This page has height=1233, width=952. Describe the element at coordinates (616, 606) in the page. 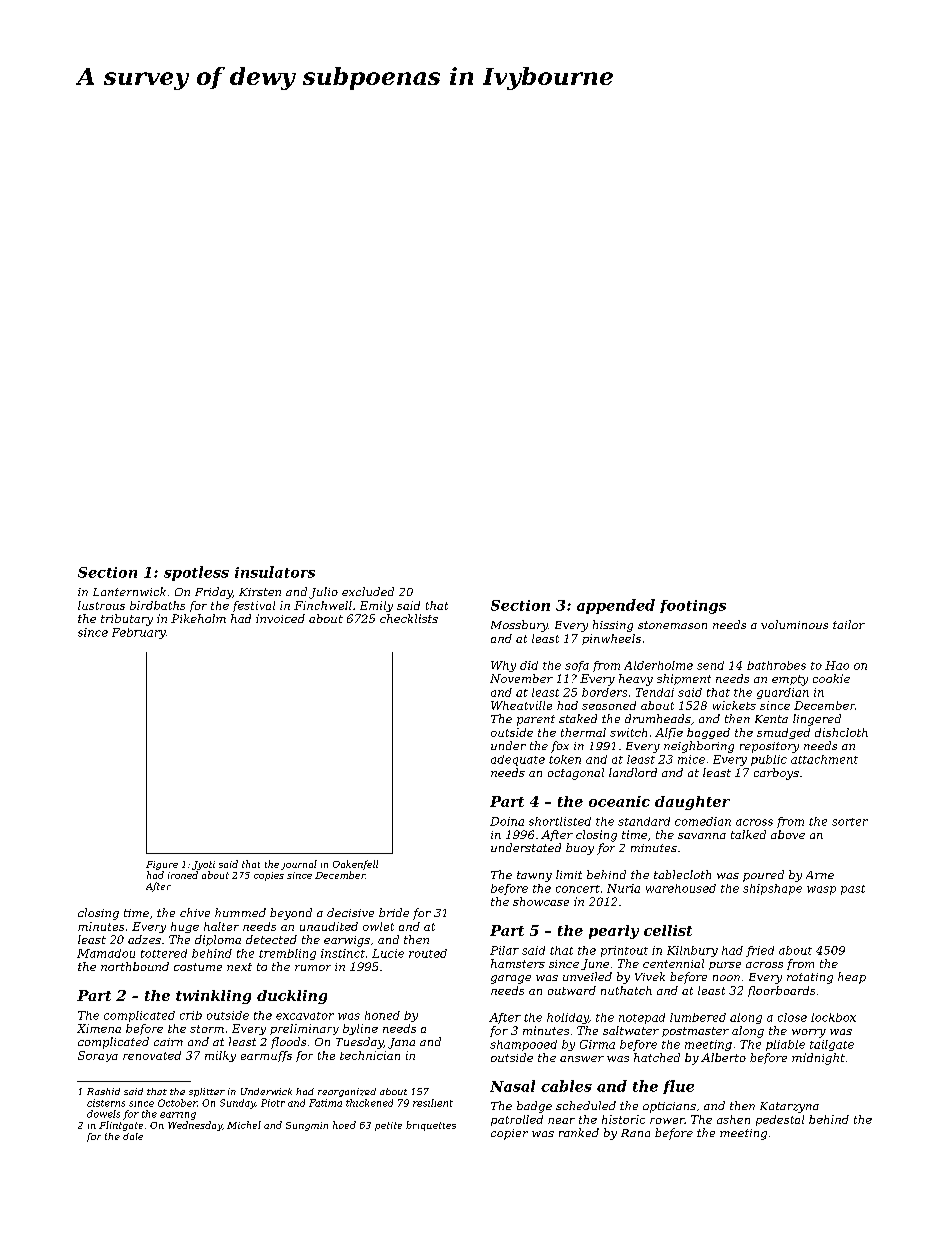

I see `appended` at that location.
